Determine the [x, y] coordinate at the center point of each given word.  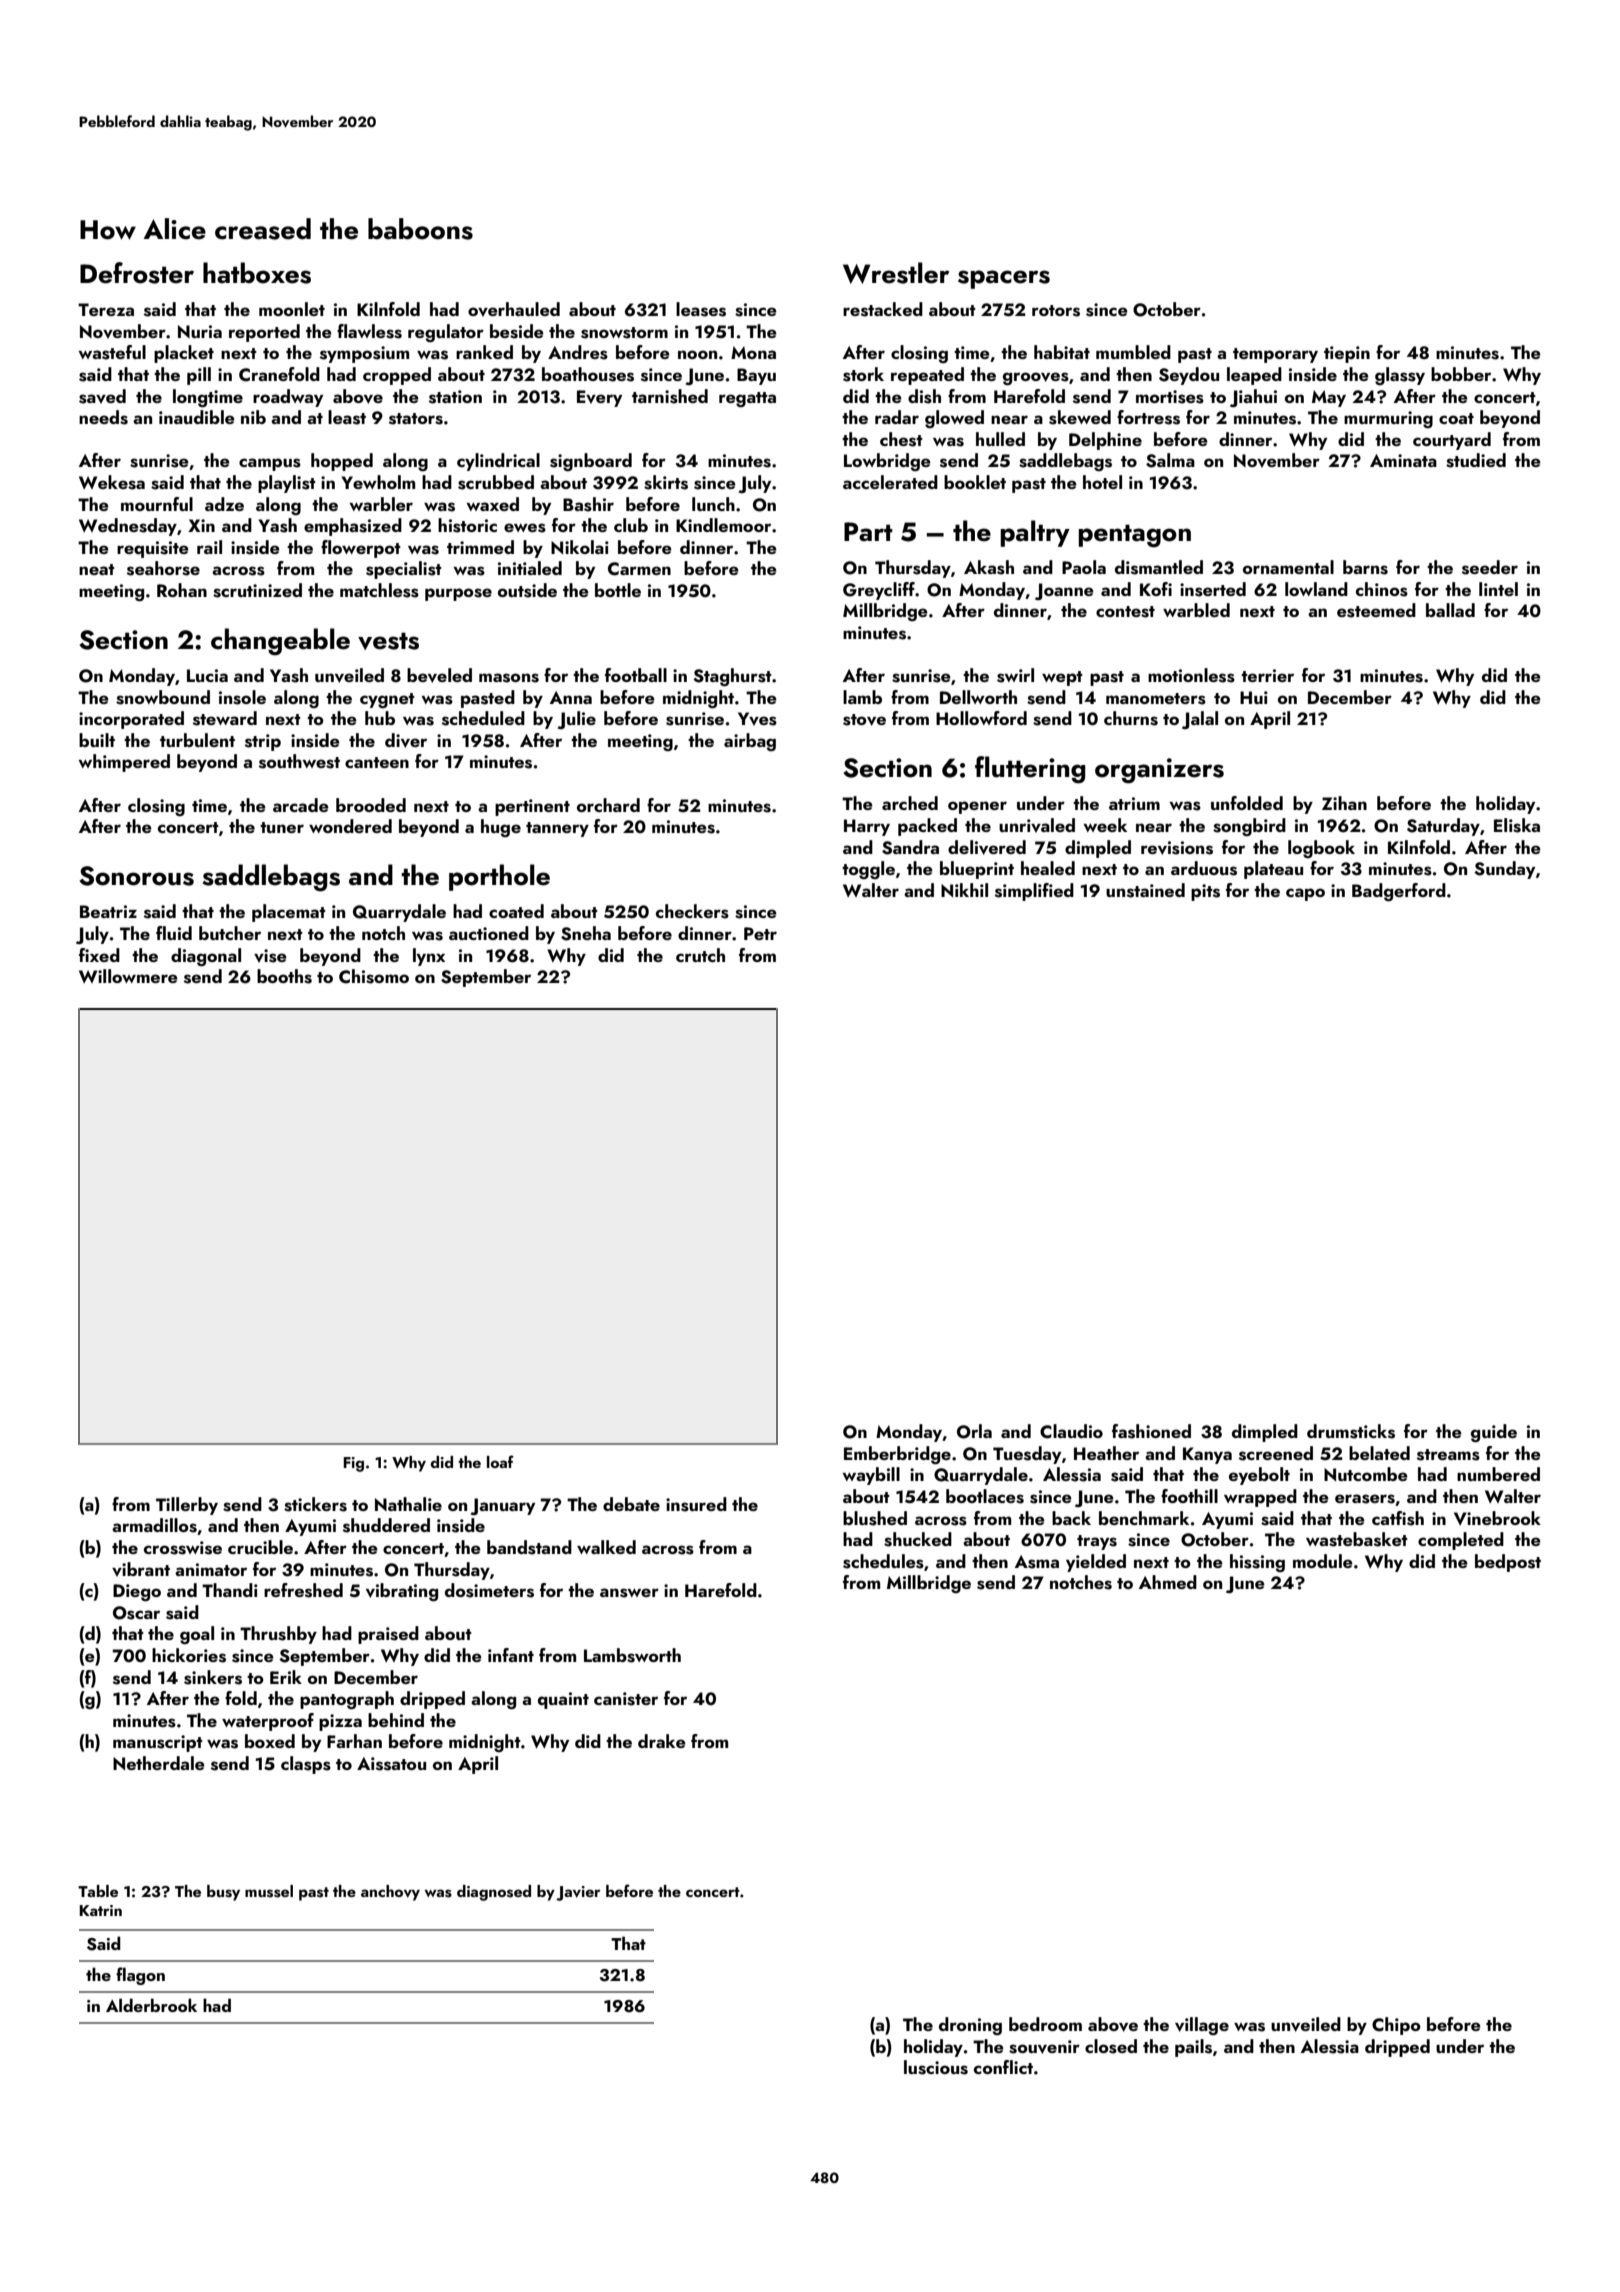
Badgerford [1399, 892]
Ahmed [1168, 1582]
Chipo [1396, 2026]
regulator [446, 333]
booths [284, 976]
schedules [883, 1561]
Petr [760, 933]
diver [406, 740]
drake [662, 1741]
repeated [927, 376]
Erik [286, 1677]
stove [864, 720]
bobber [1461, 374]
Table [98, 1891]
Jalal [1200, 720]
